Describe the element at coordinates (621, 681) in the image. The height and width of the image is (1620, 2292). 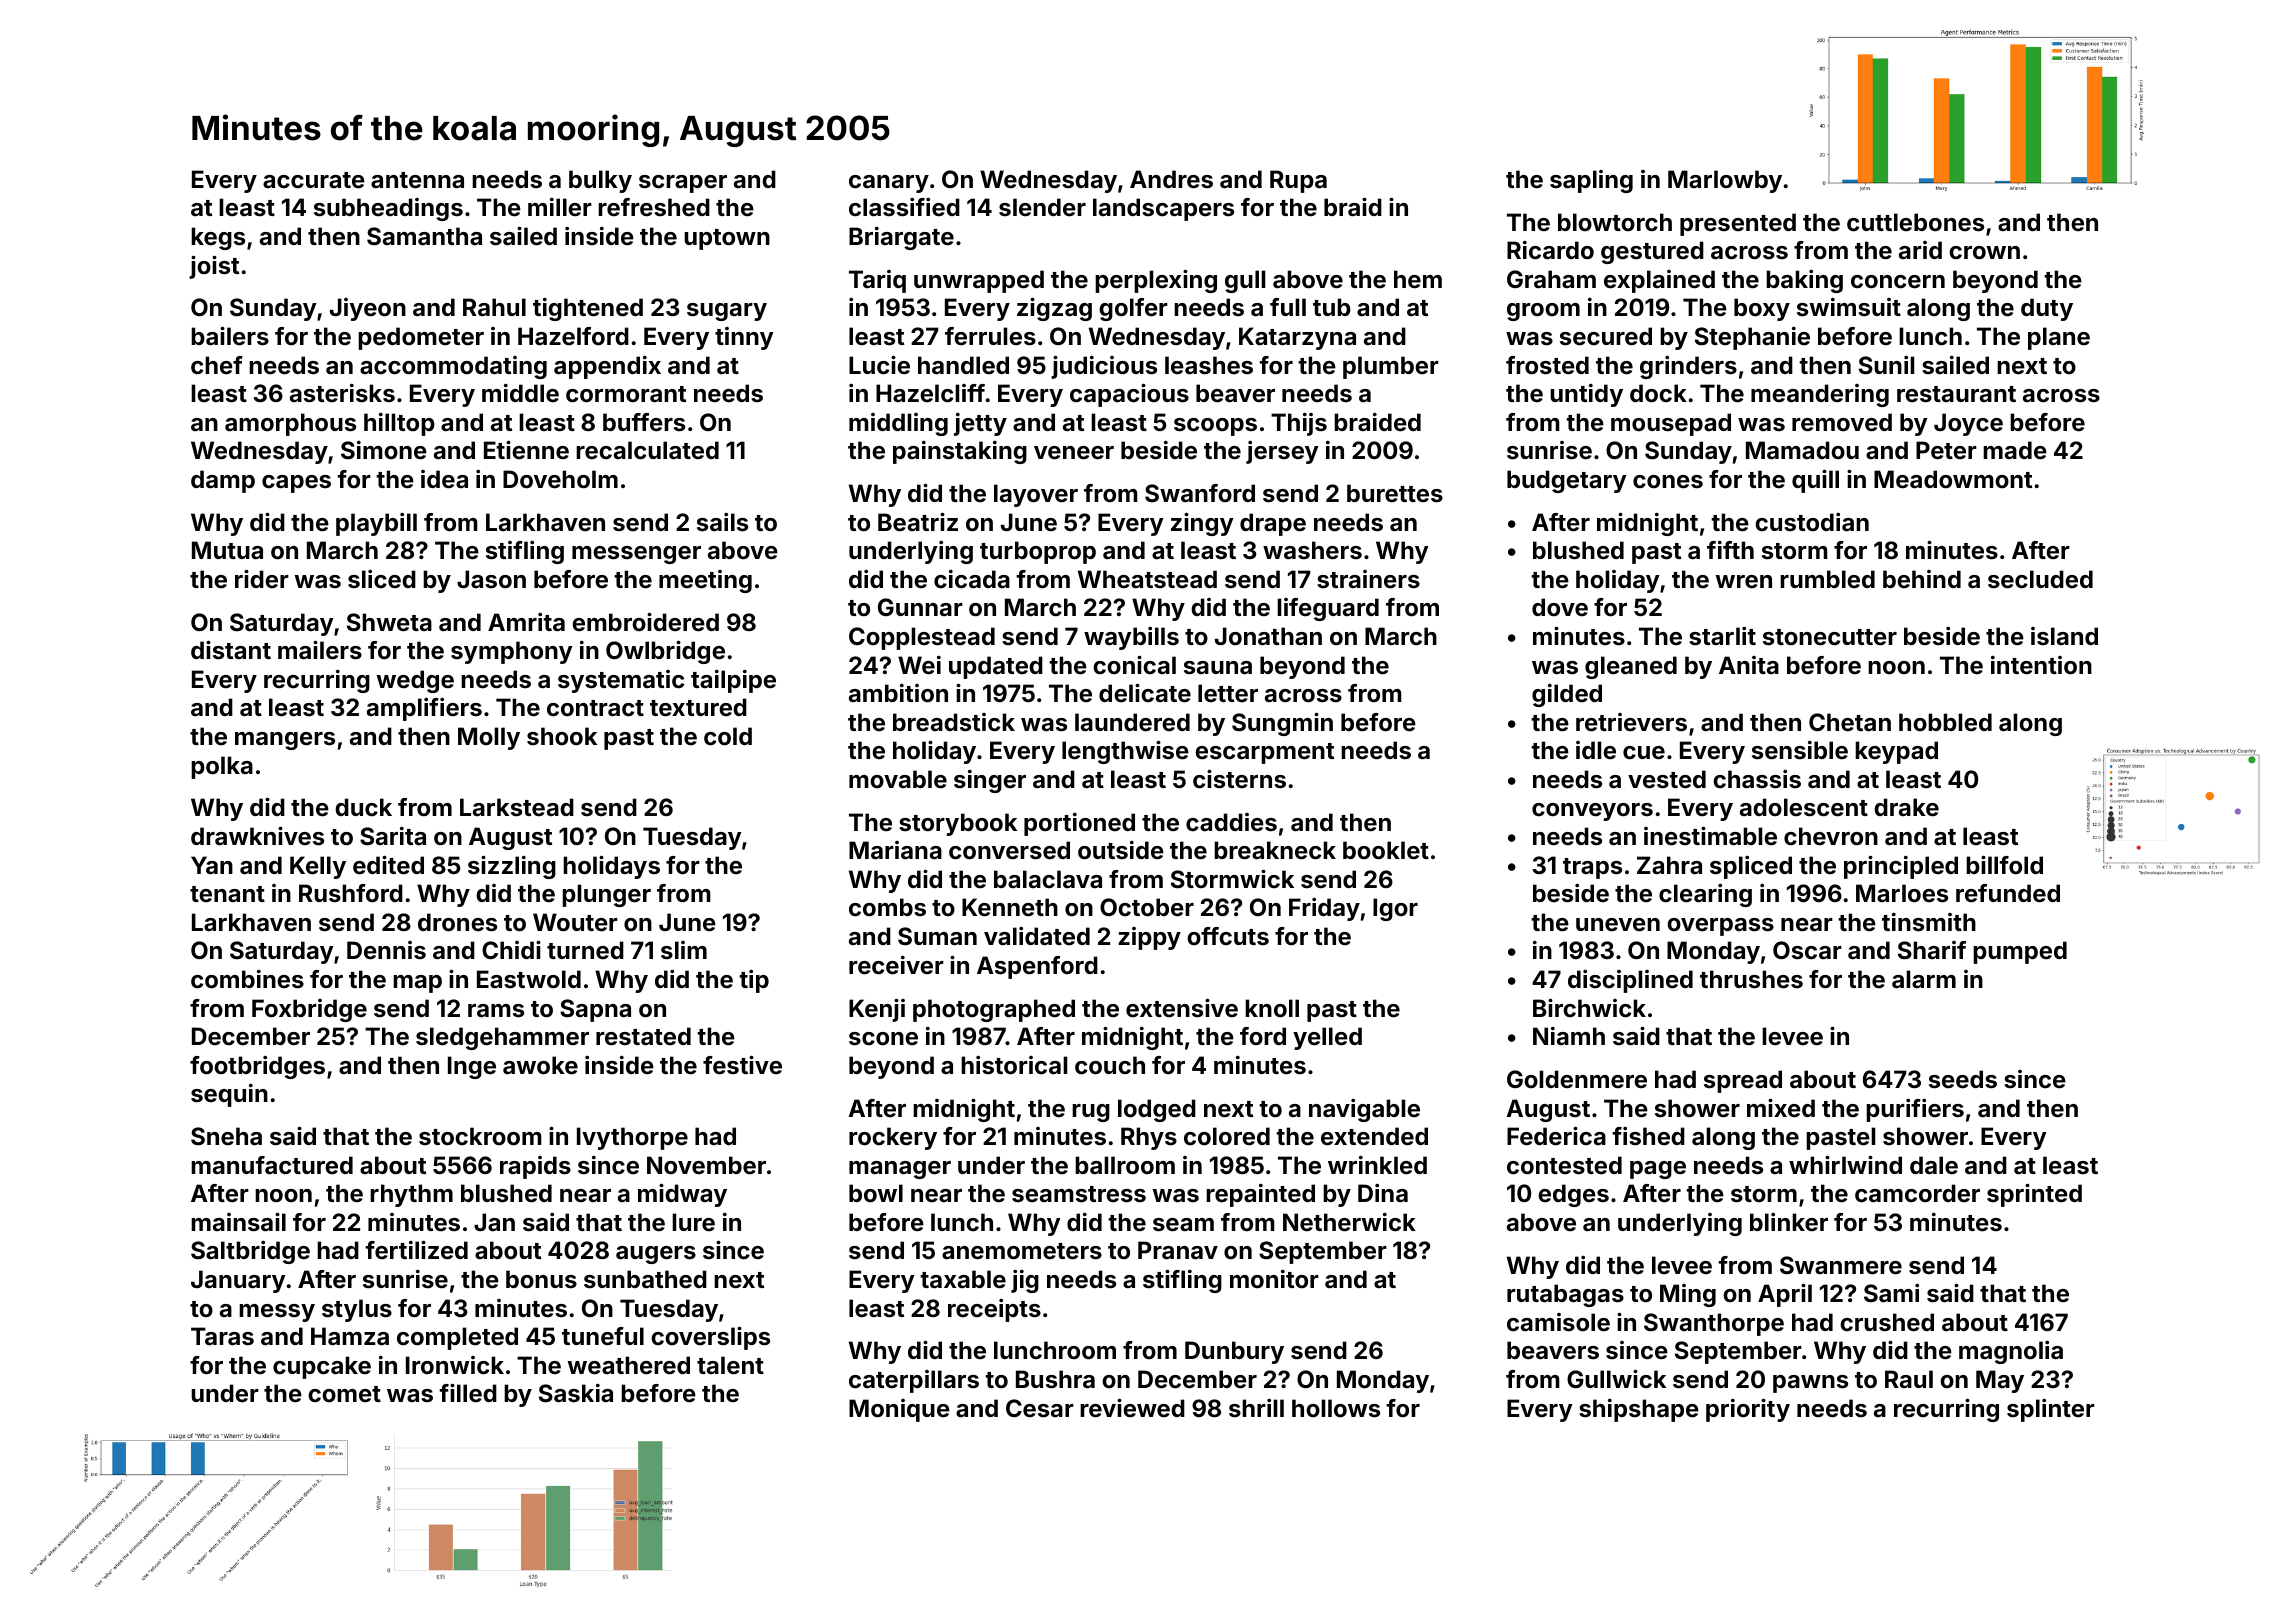
I see `systematic` at that location.
